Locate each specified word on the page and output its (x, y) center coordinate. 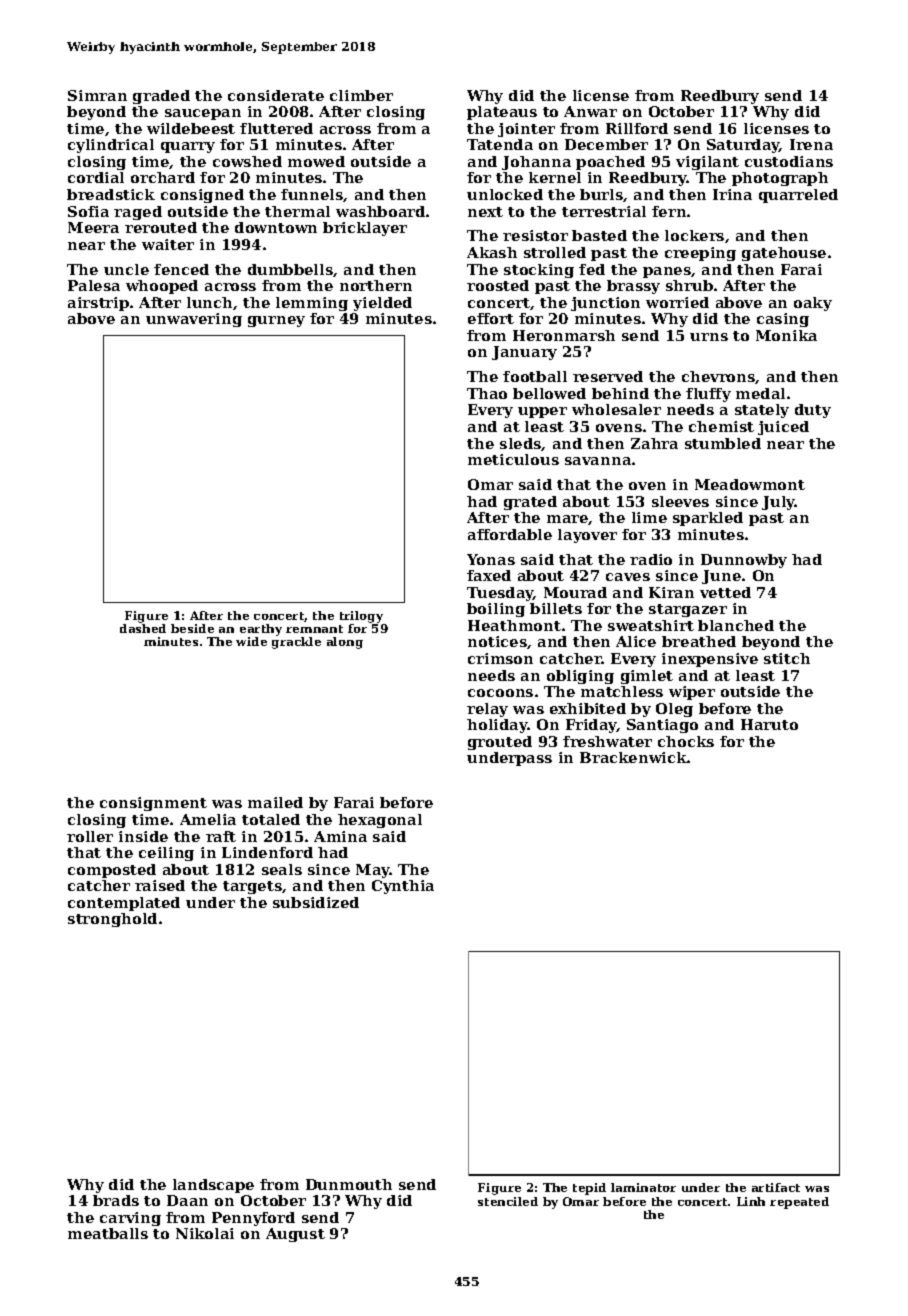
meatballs (108, 1233)
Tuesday (500, 594)
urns (709, 337)
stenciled (508, 1201)
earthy (261, 630)
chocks (686, 741)
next (485, 212)
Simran (97, 95)
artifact (776, 1187)
